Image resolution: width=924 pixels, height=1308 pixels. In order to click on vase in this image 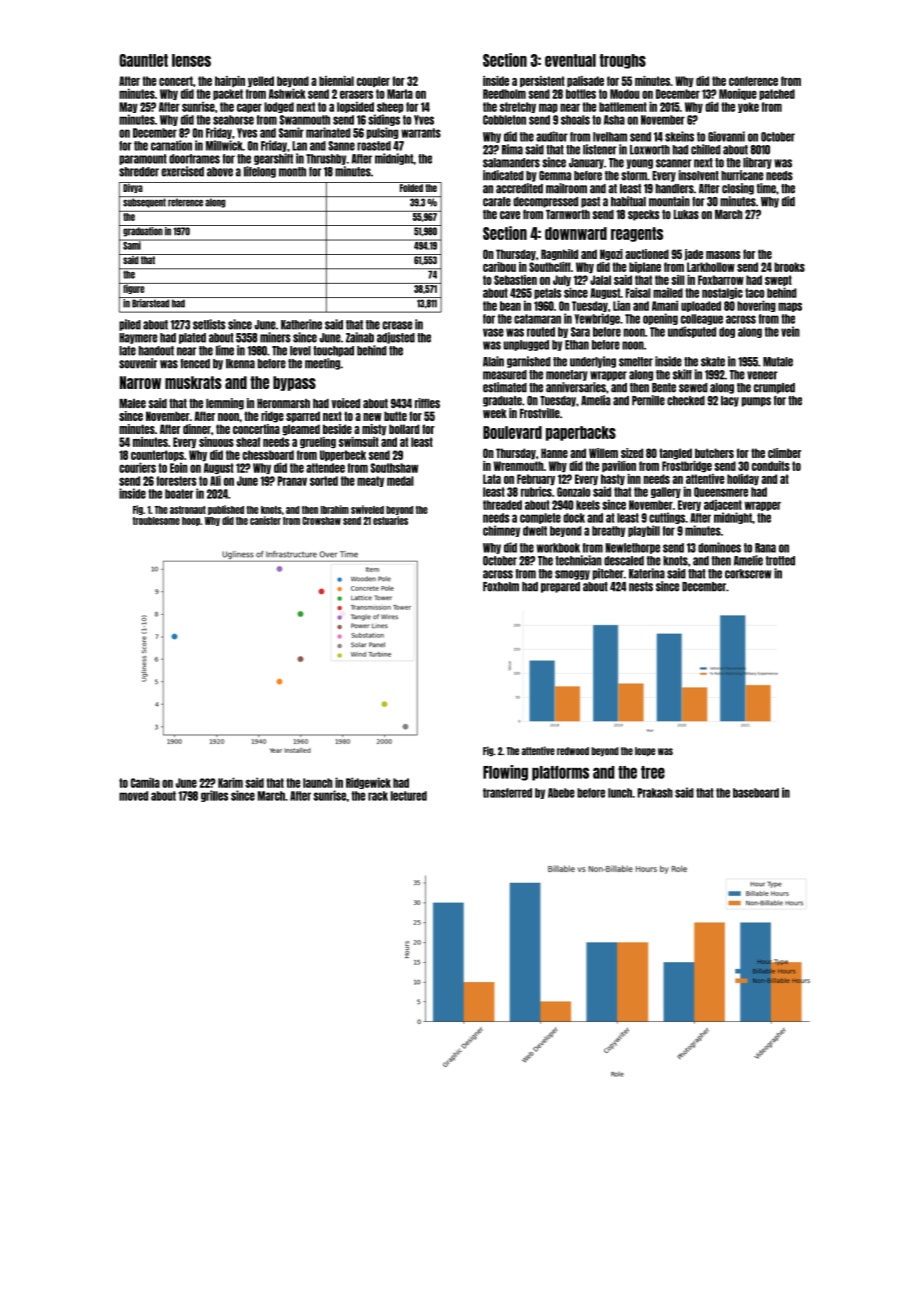, I will do `click(493, 332)`.
